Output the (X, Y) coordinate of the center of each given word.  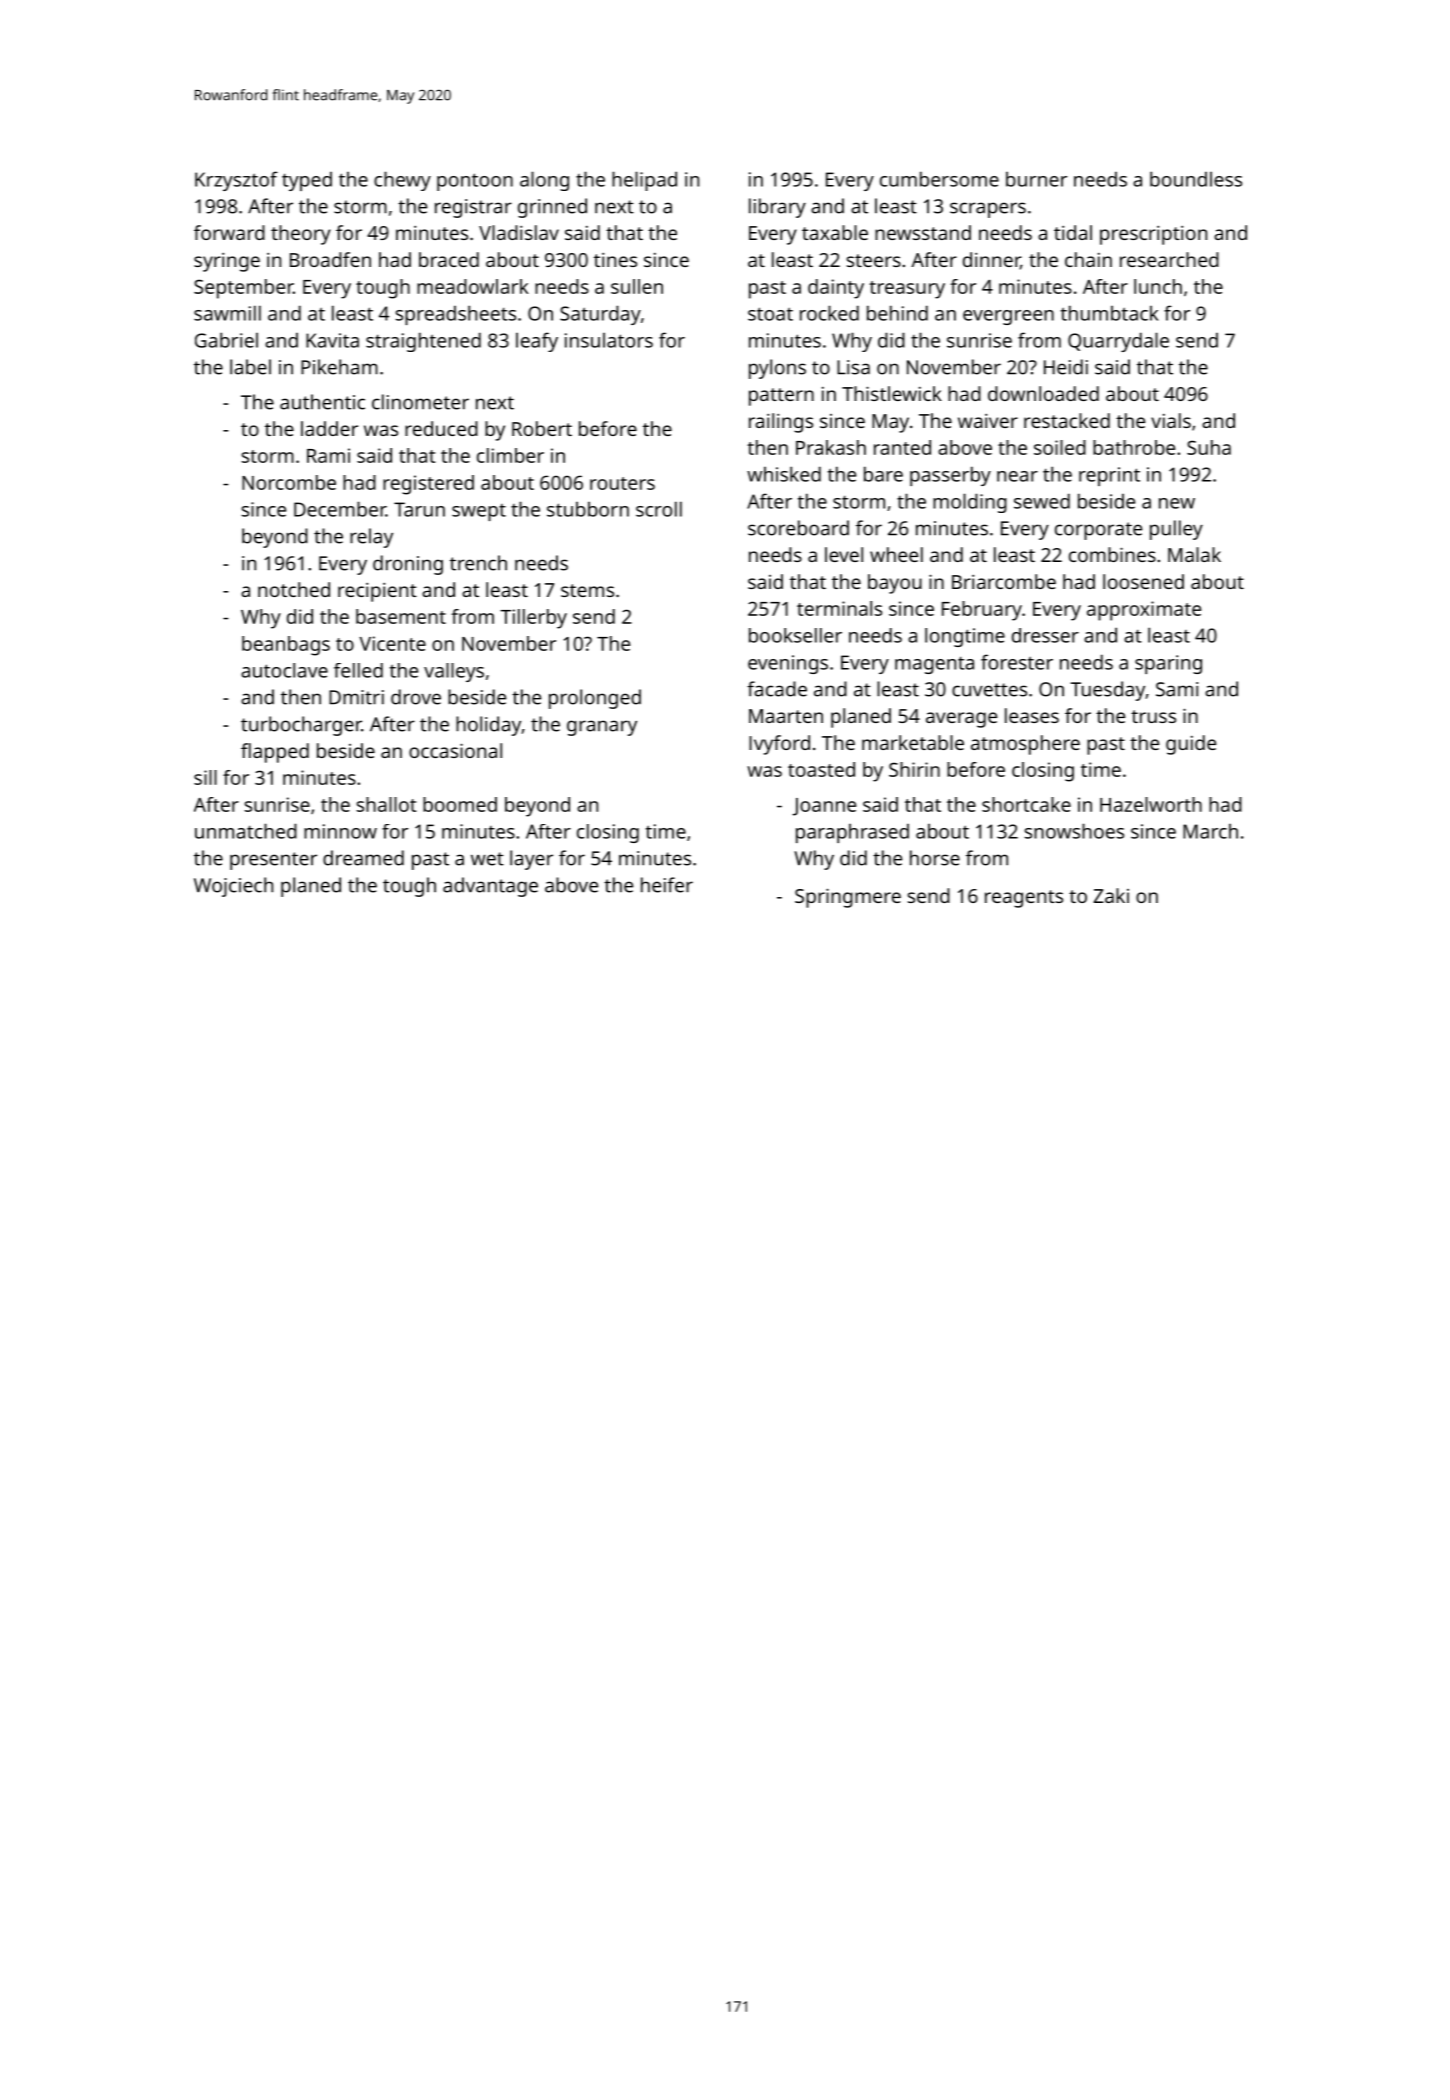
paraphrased (852, 833)
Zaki (1111, 895)
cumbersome (939, 179)
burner (1036, 179)
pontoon (475, 182)
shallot (386, 804)
